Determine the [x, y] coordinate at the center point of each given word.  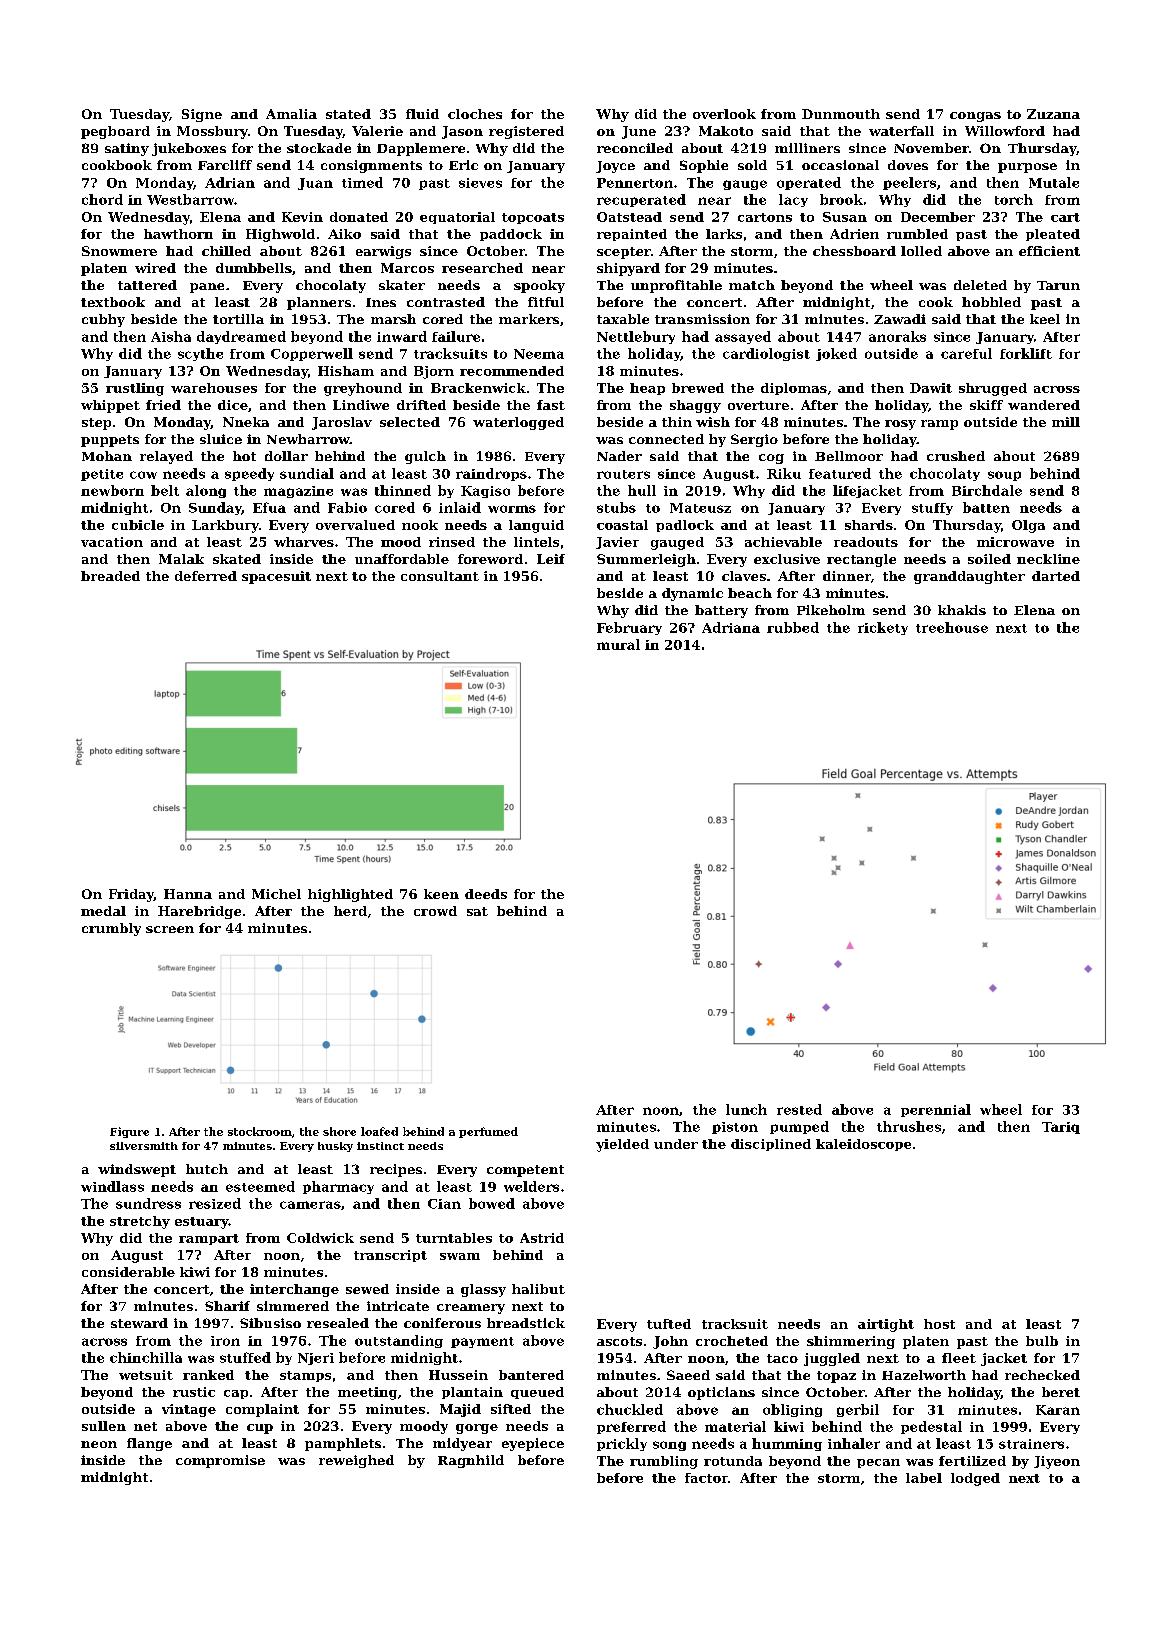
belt [165, 490]
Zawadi [900, 319]
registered [526, 132]
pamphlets [343, 1444]
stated [348, 114]
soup [1004, 476]
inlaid [460, 507]
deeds [486, 894]
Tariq [1061, 1128]
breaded [110, 576]
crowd [435, 911]
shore [339, 1131]
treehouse [952, 627]
